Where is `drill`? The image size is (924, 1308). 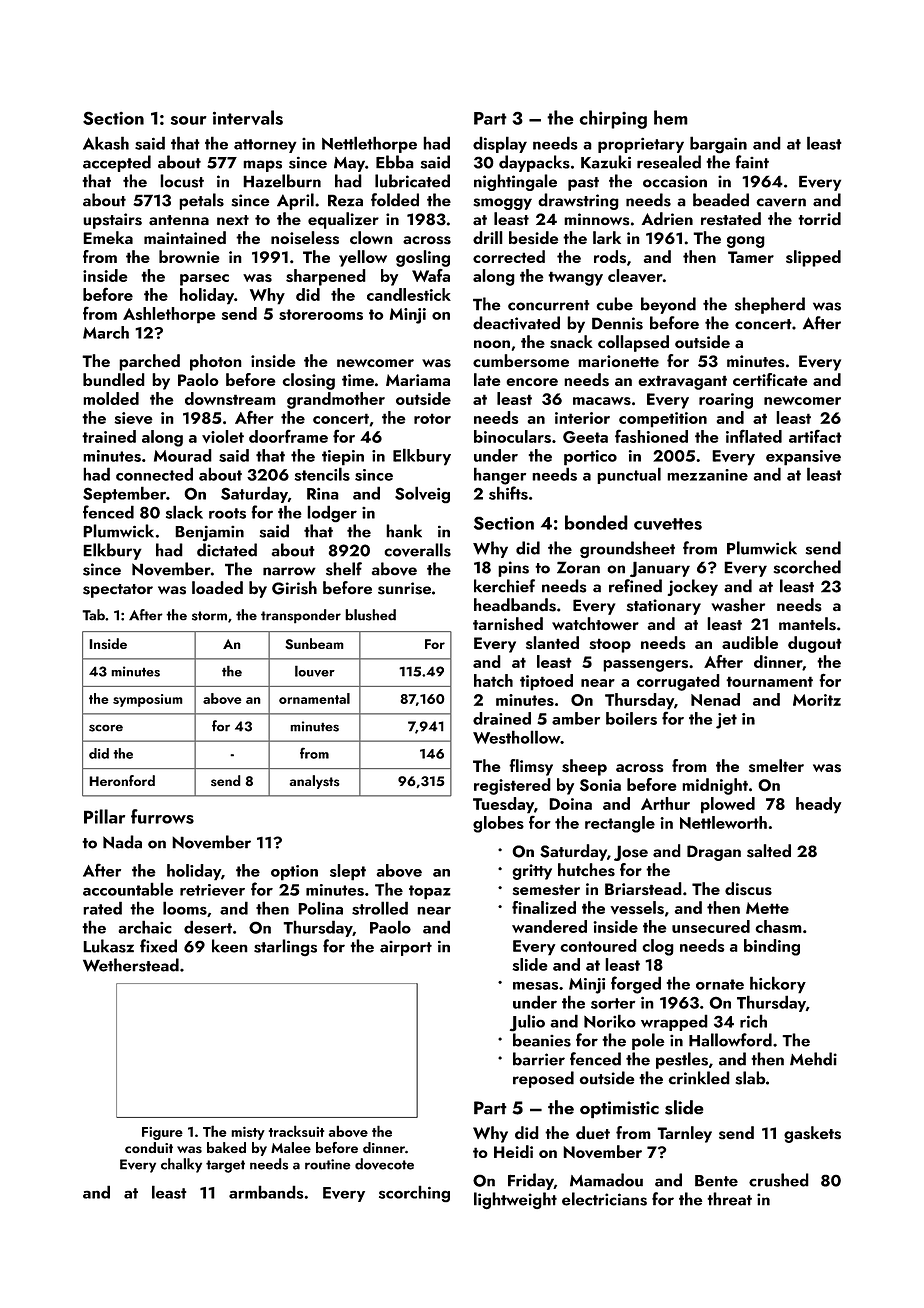 drill is located at coordinates (488, 237).
